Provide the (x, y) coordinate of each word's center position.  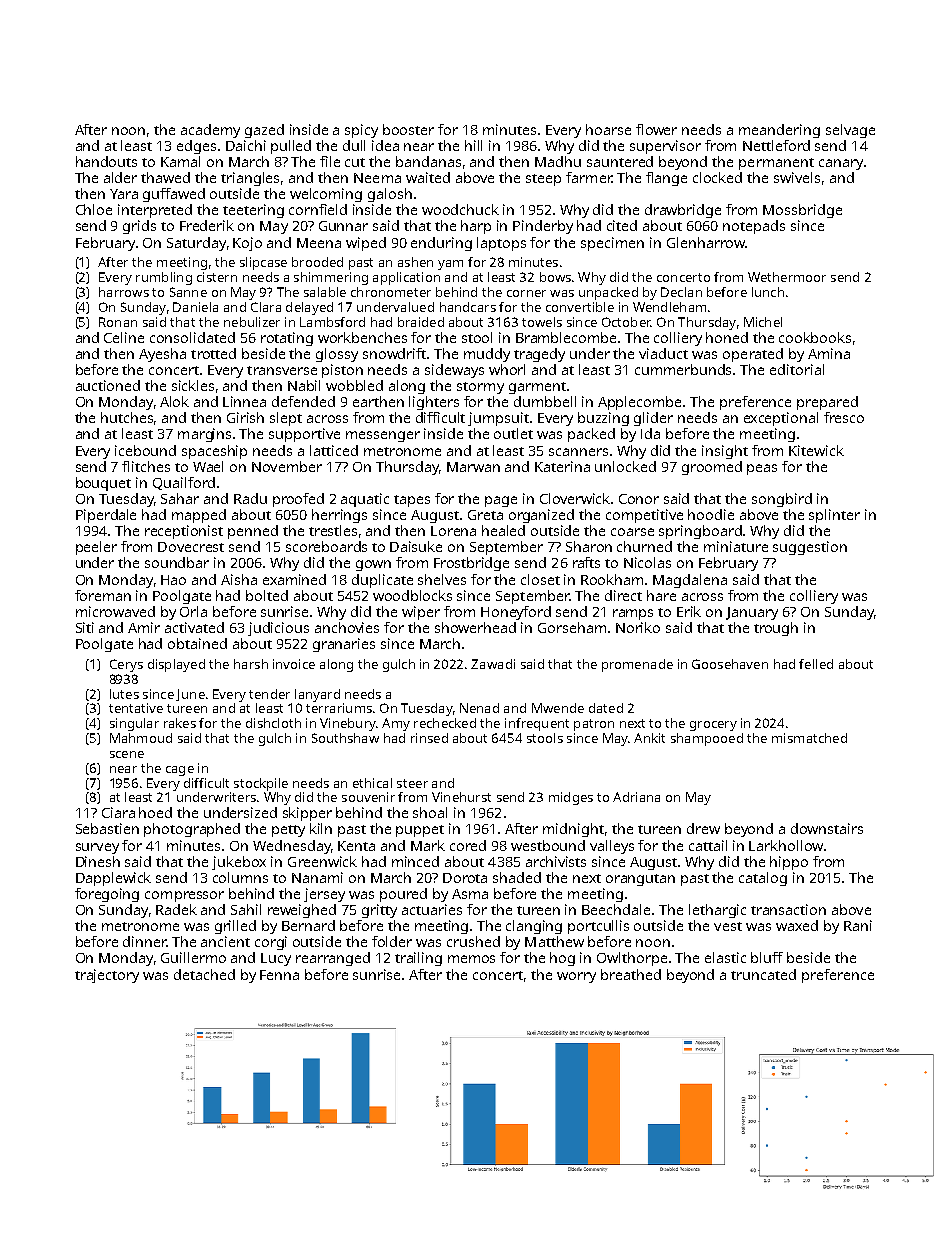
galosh (390, 195)
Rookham (612, 579)
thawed (165, 177)
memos (471, 959)
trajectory (107, 976)
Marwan (473, 467)
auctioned (108, 385)
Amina (829, 353)
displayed (176, 665)
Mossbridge (802, 211)
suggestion (810, 548)
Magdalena (690, 581)
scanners (578, 452)
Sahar (180, 498)
